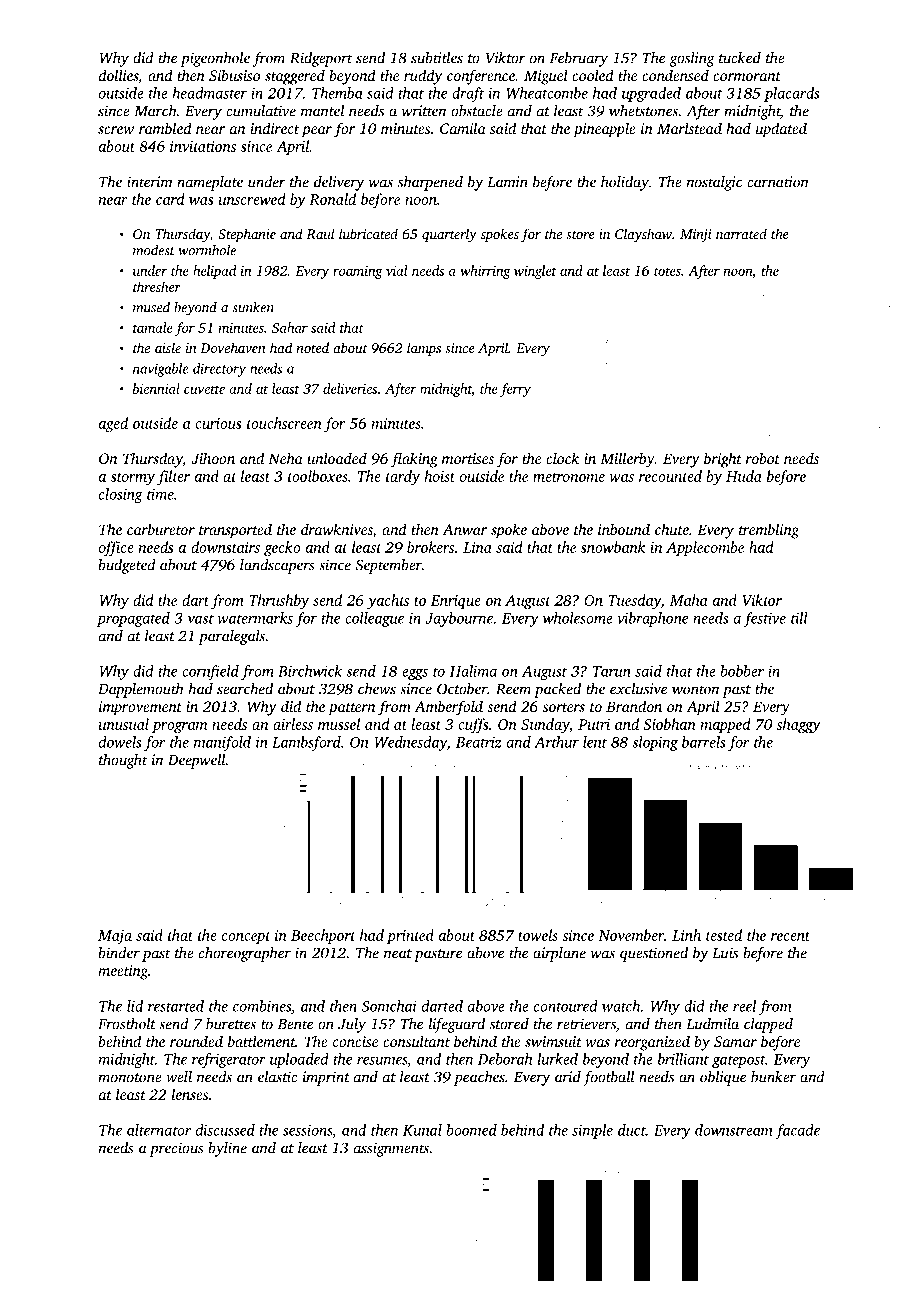 Image resolution: width=924 pixels, height=1308 pixels. What do you see at coordinates (160, 494) in the screenshot?
I see `time` at bounding box center [160, 494].
